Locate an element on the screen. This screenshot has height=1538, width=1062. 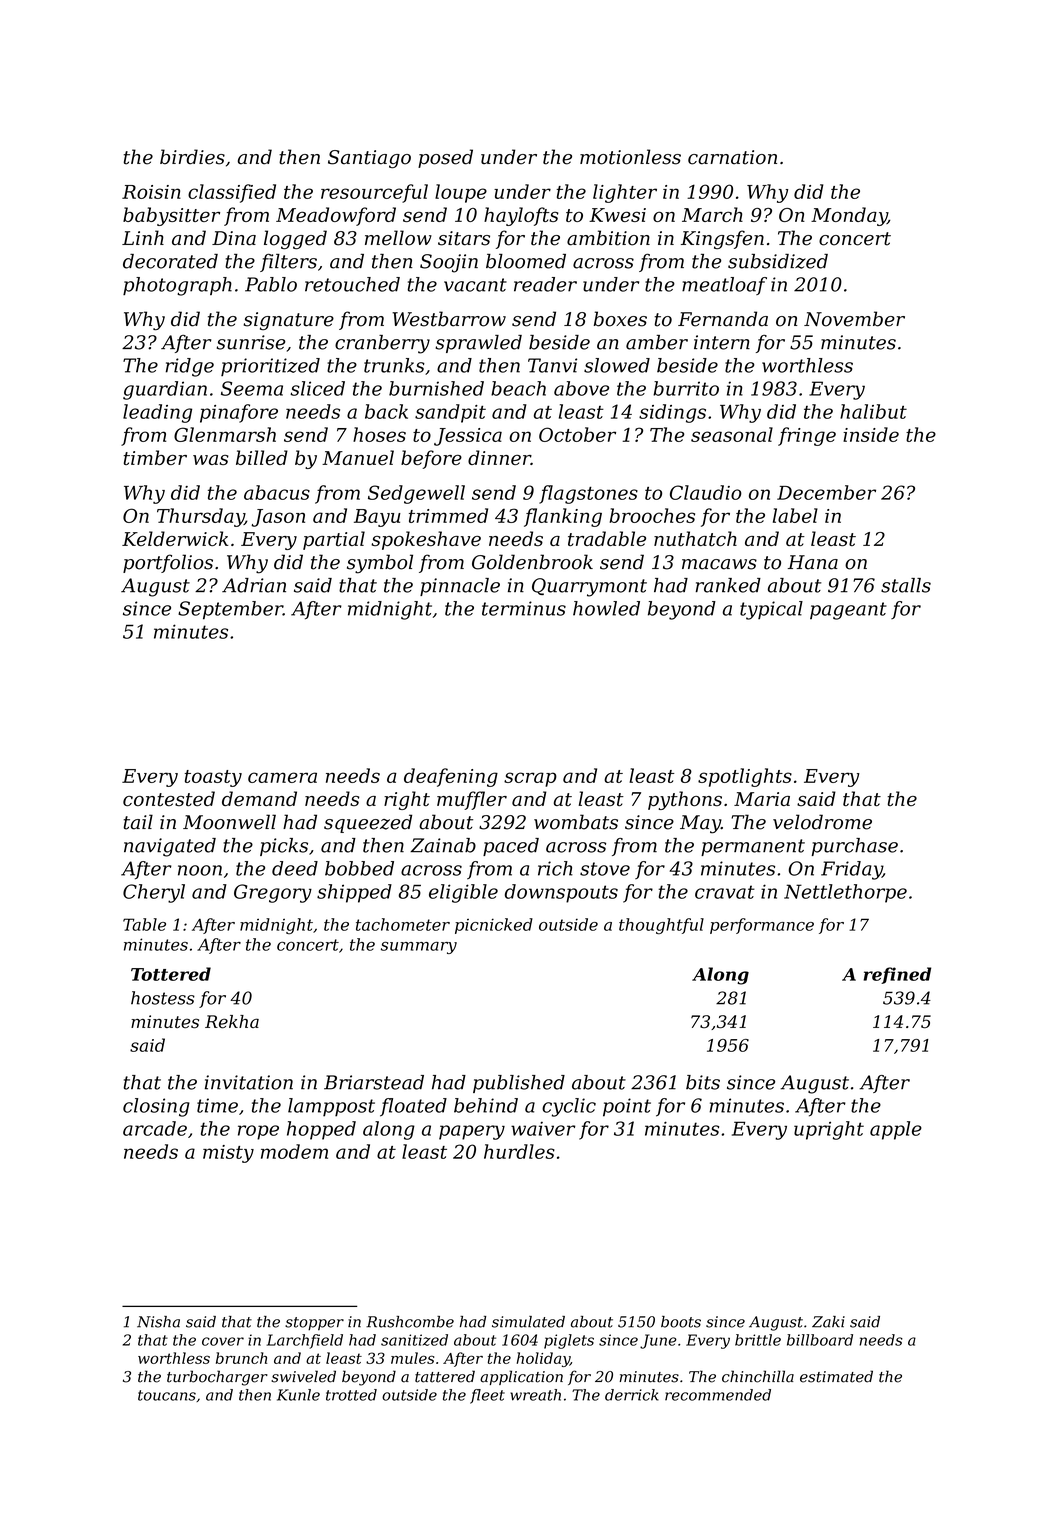
scrap is located at coordinates (530, 779).
